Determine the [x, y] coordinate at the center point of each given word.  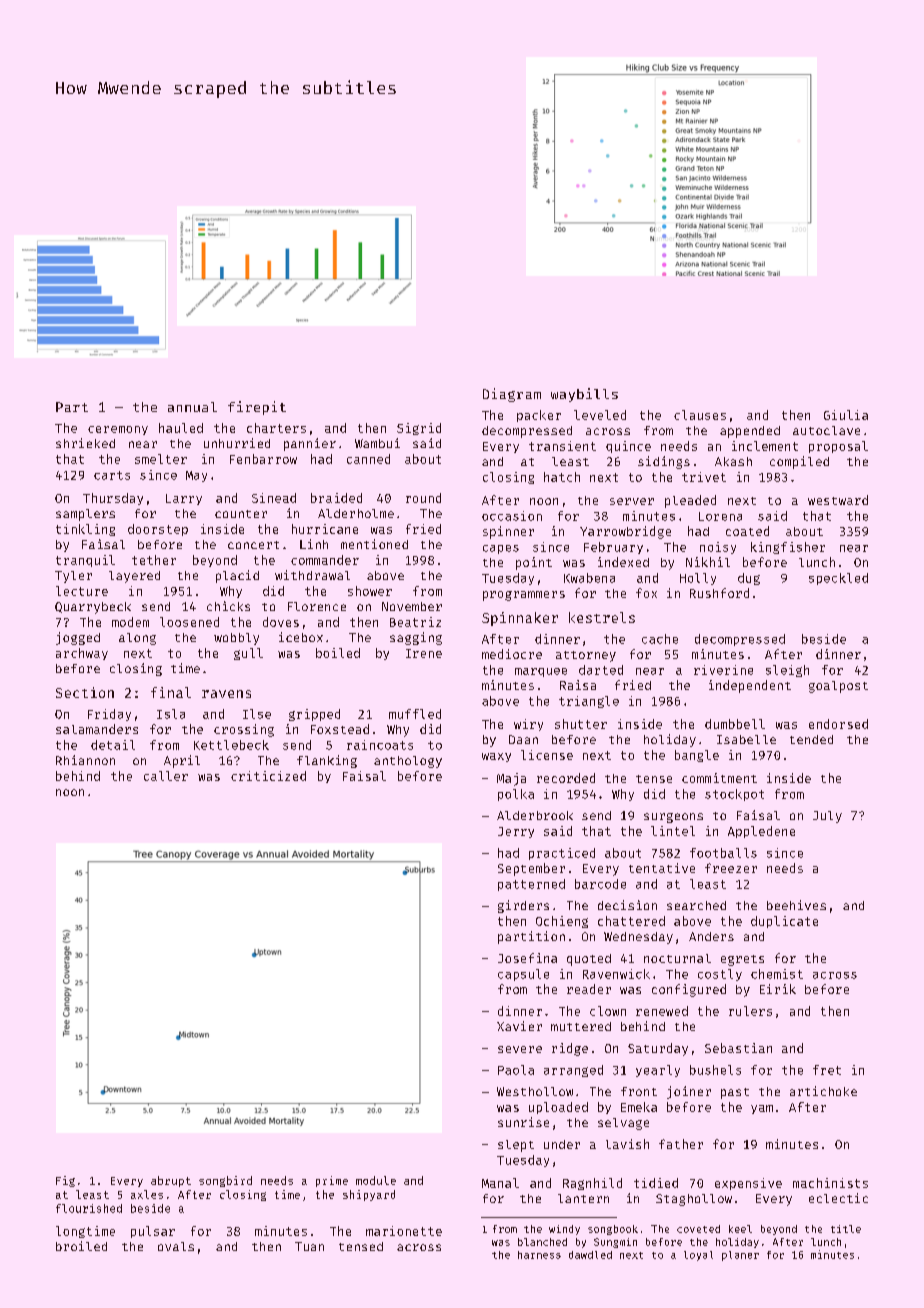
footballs [723, 853]
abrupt [171, 1181]
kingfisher [788, 548]
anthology [408, 762]
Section [85, 692]
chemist [777, 974]
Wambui [377, 443]
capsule [523, 975]
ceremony [118, 430]
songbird [225, 1181]
